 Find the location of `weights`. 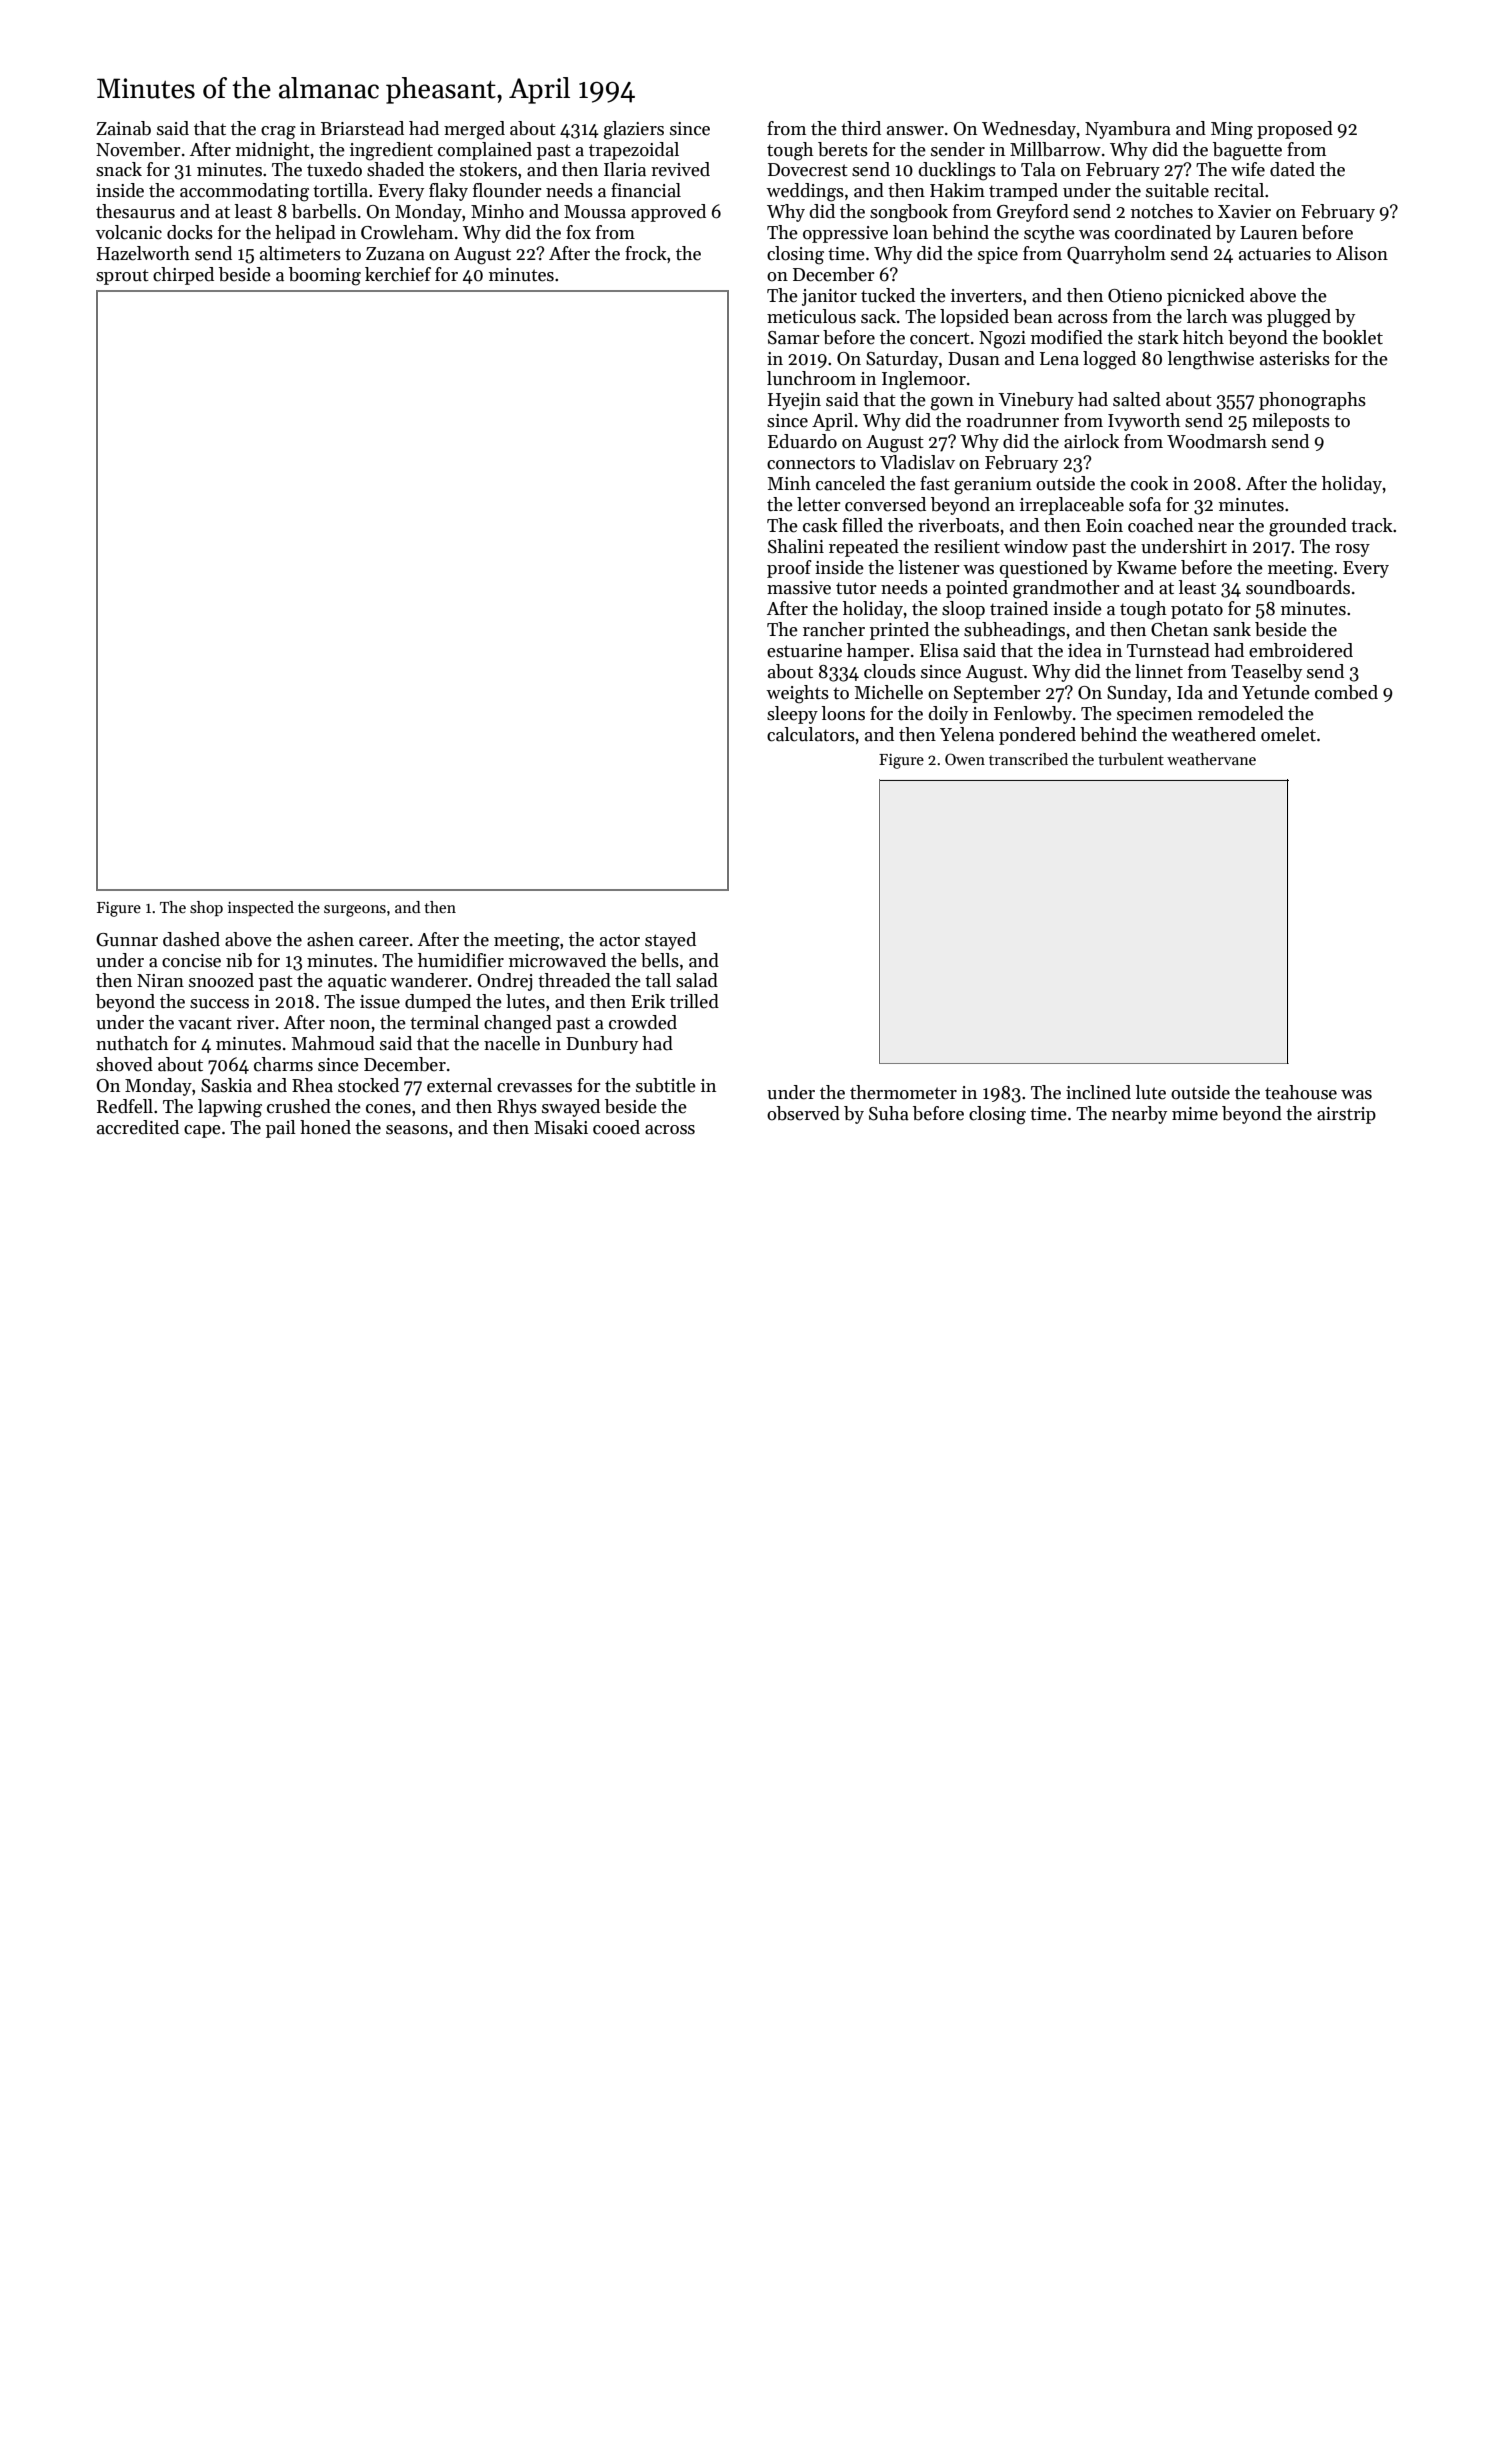

weights is located at coordinates (797, 694).
